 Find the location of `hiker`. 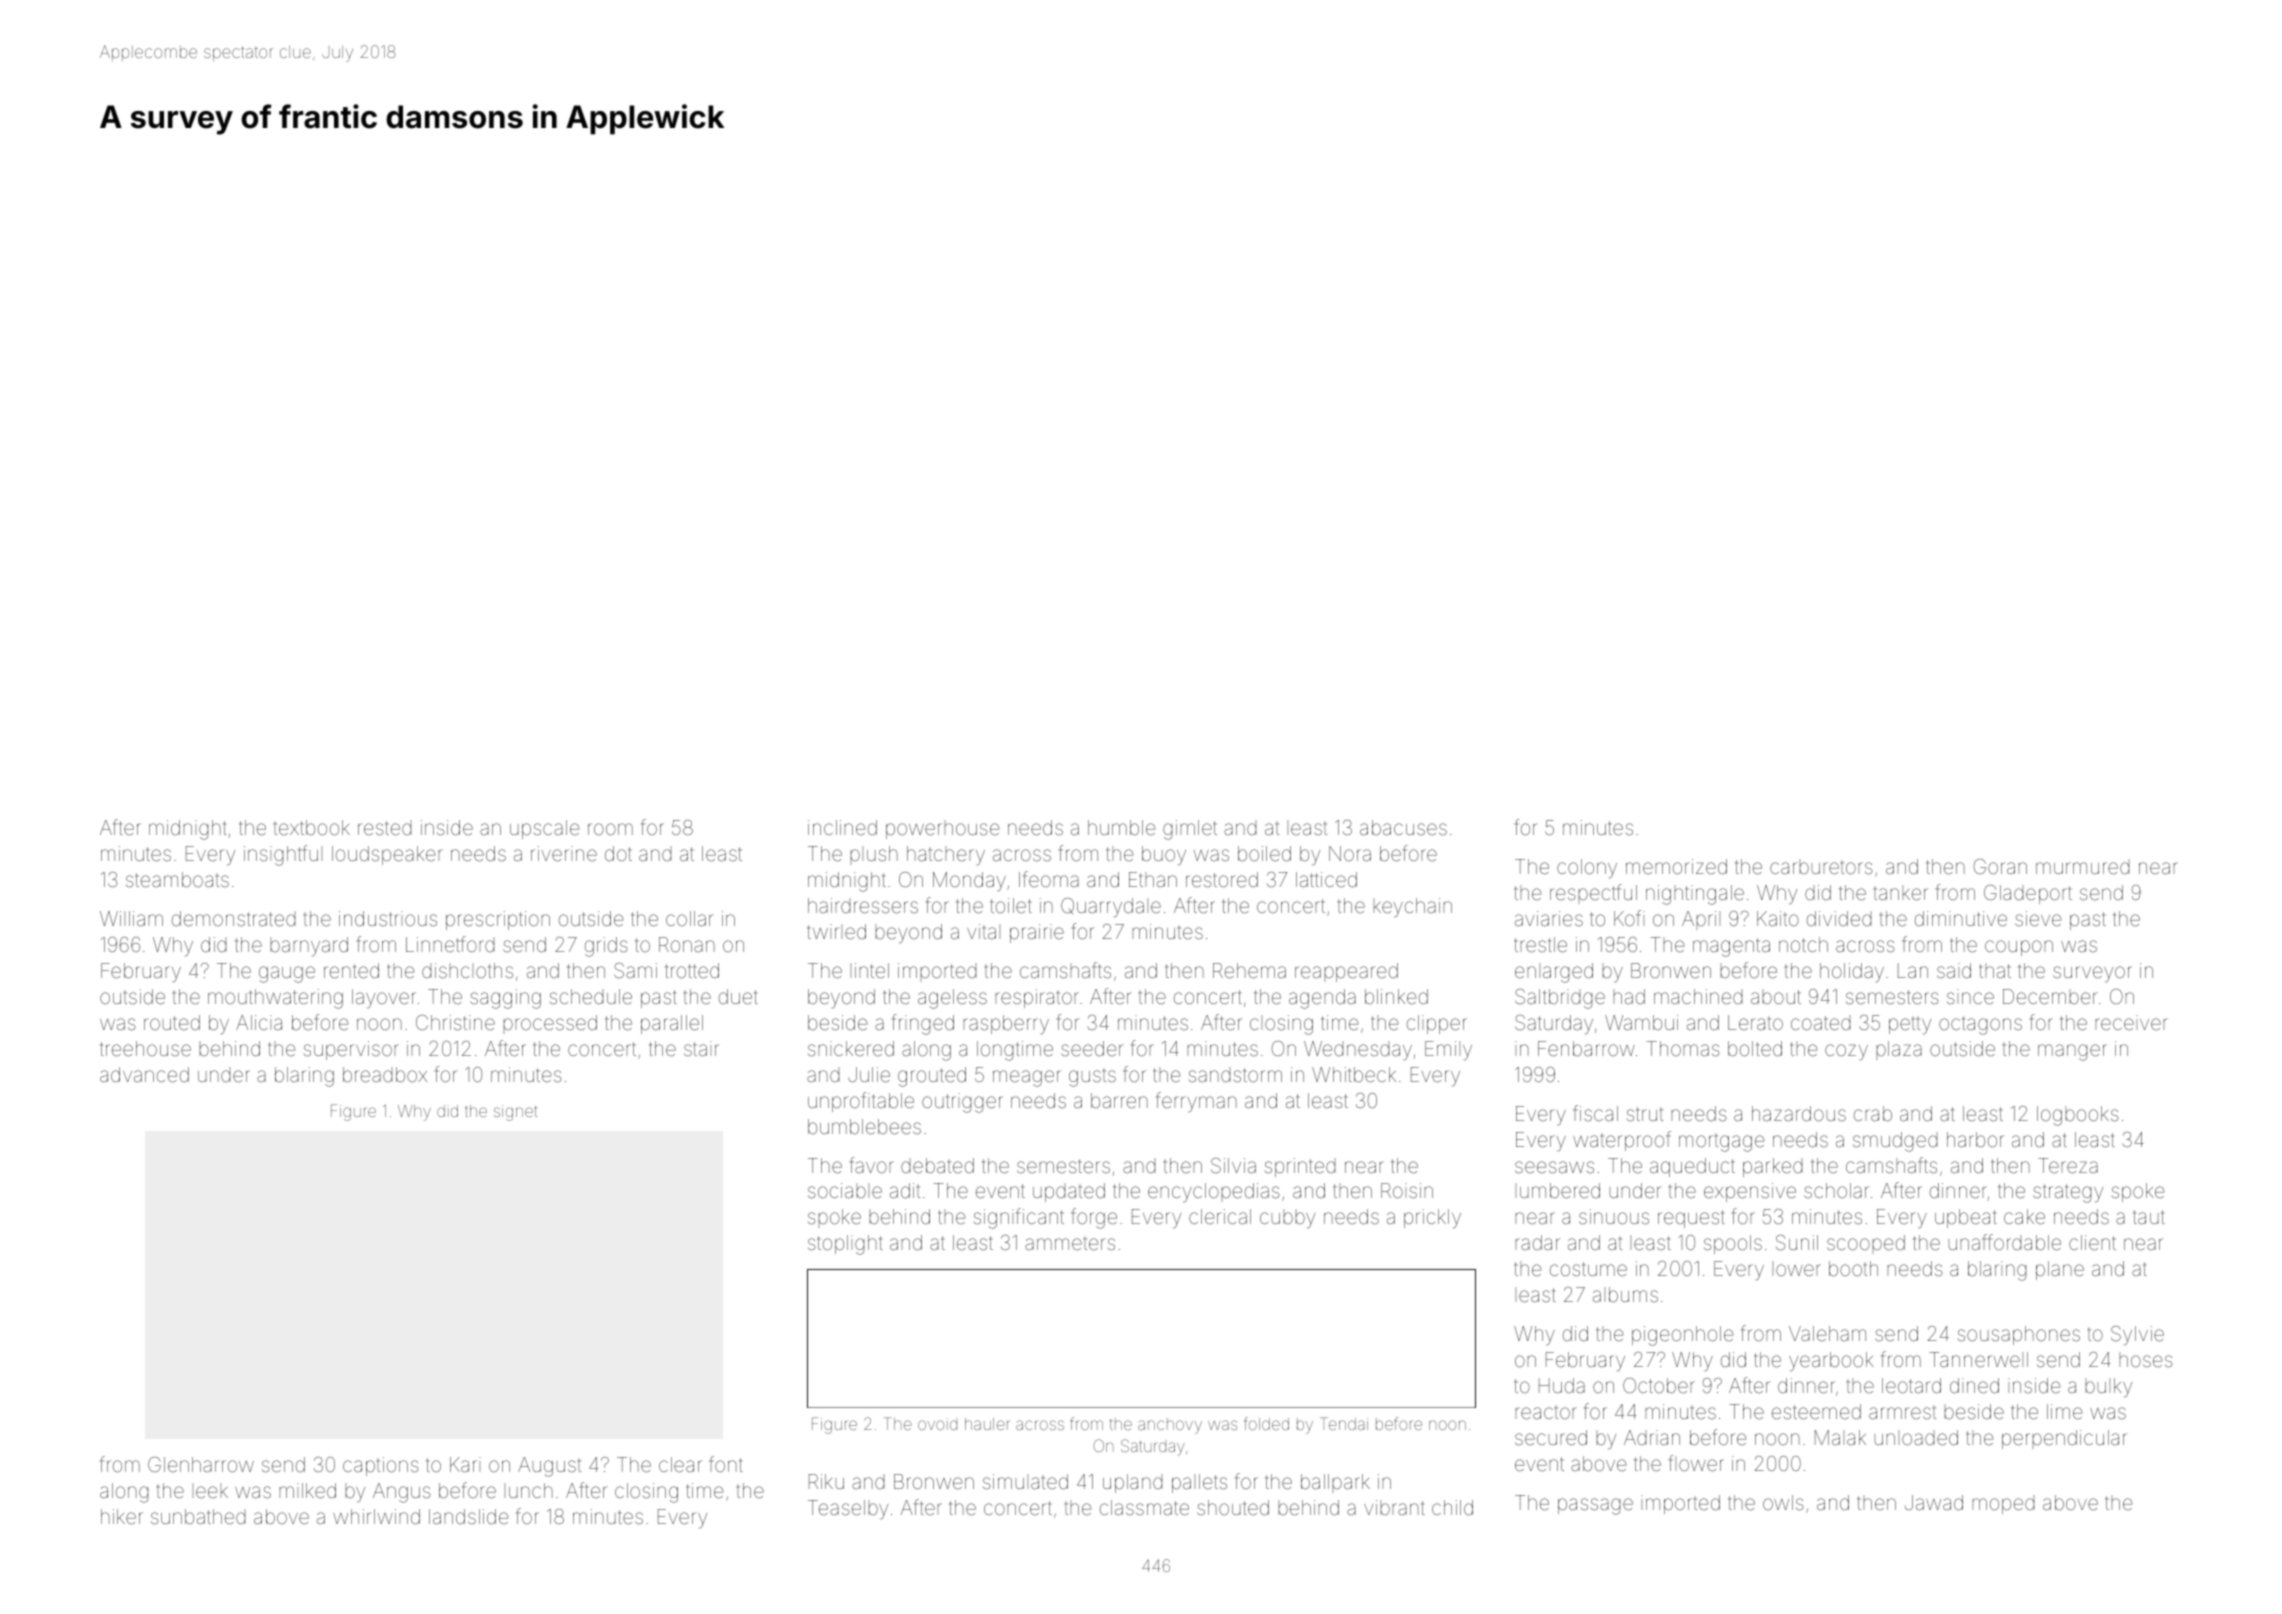

hiker is located at coordinates (122, 1516).
